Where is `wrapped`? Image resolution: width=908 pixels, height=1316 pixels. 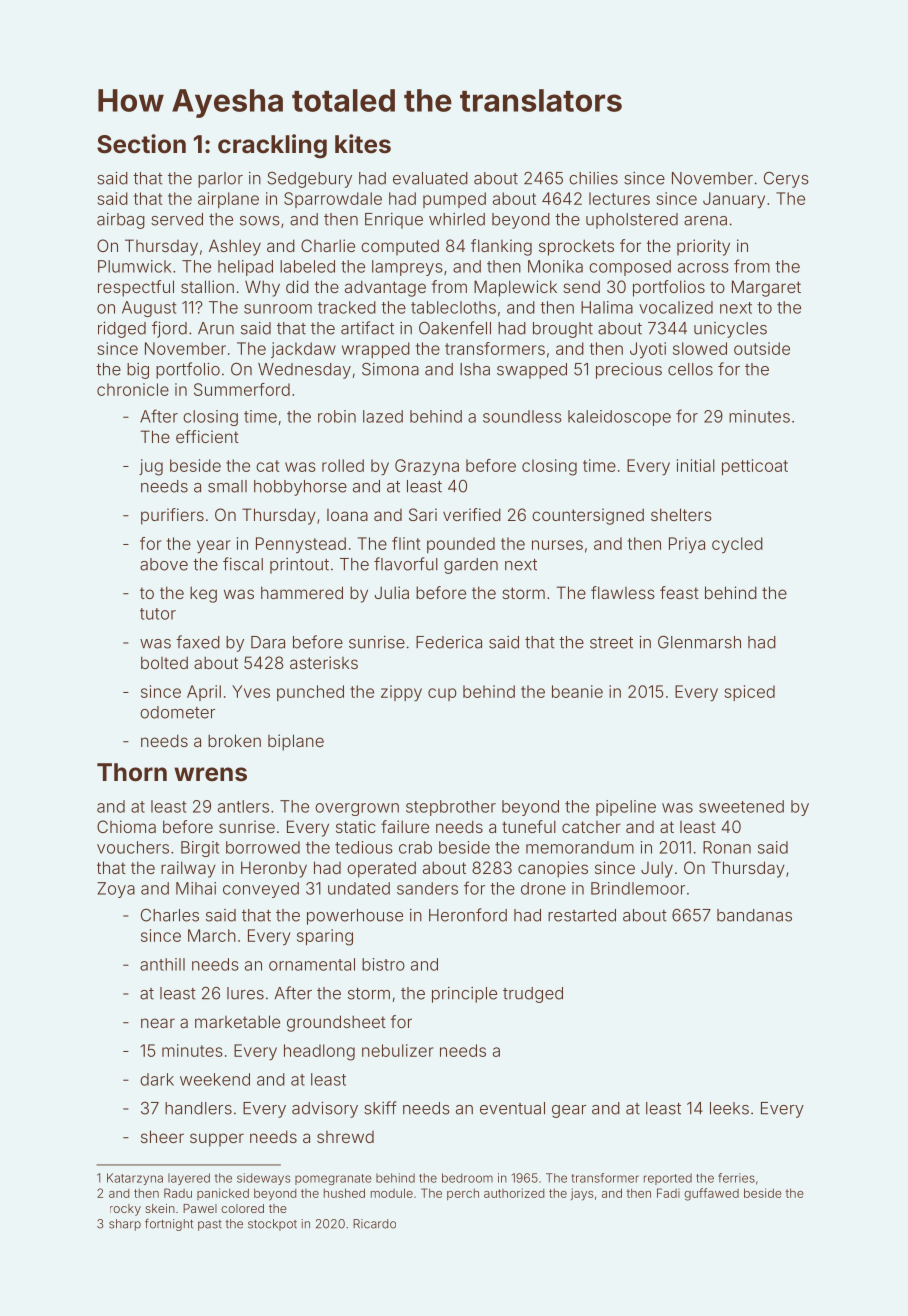 wrapped is located at coordinates (376, 350).
